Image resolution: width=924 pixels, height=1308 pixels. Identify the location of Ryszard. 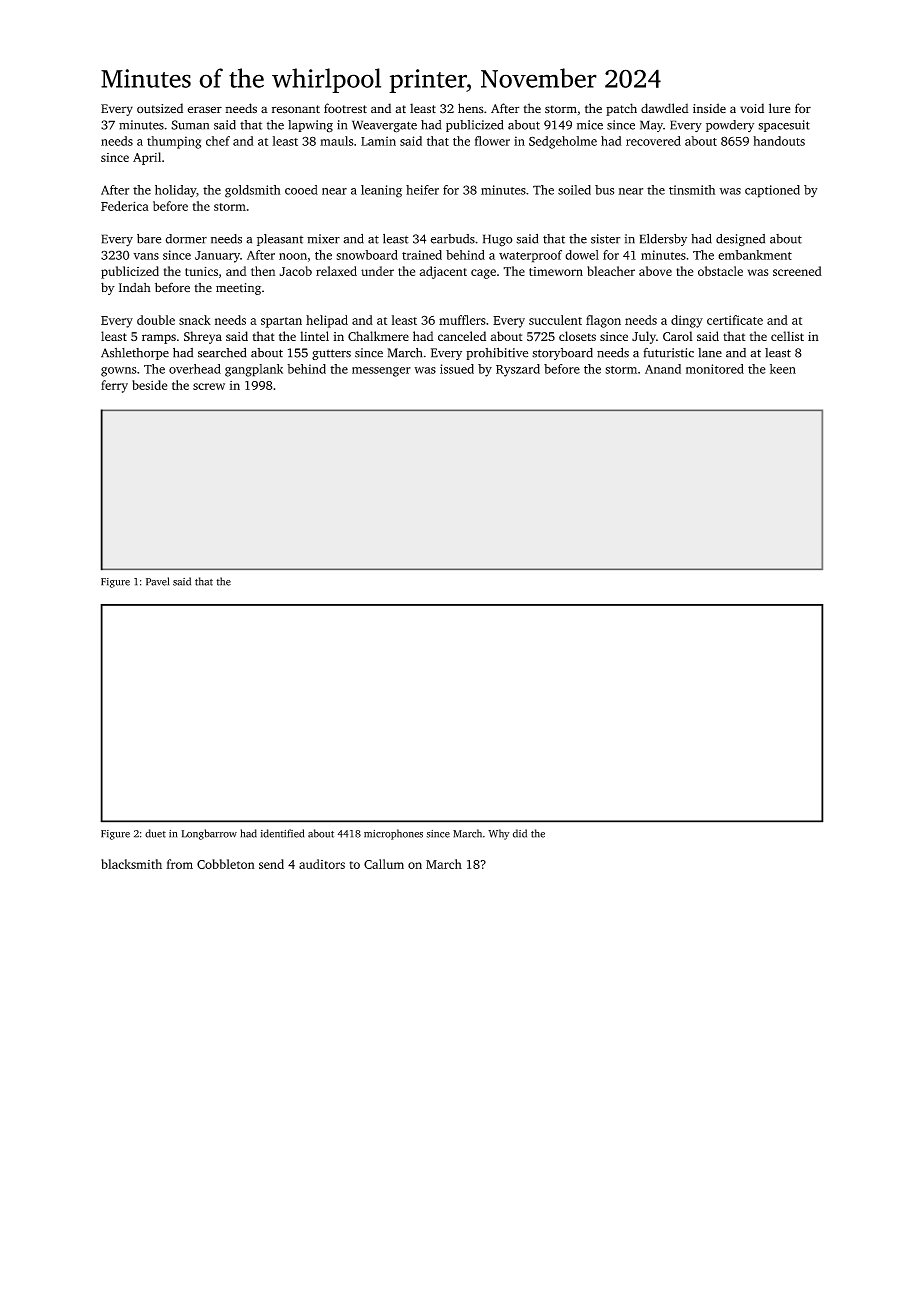
(518, 370).
